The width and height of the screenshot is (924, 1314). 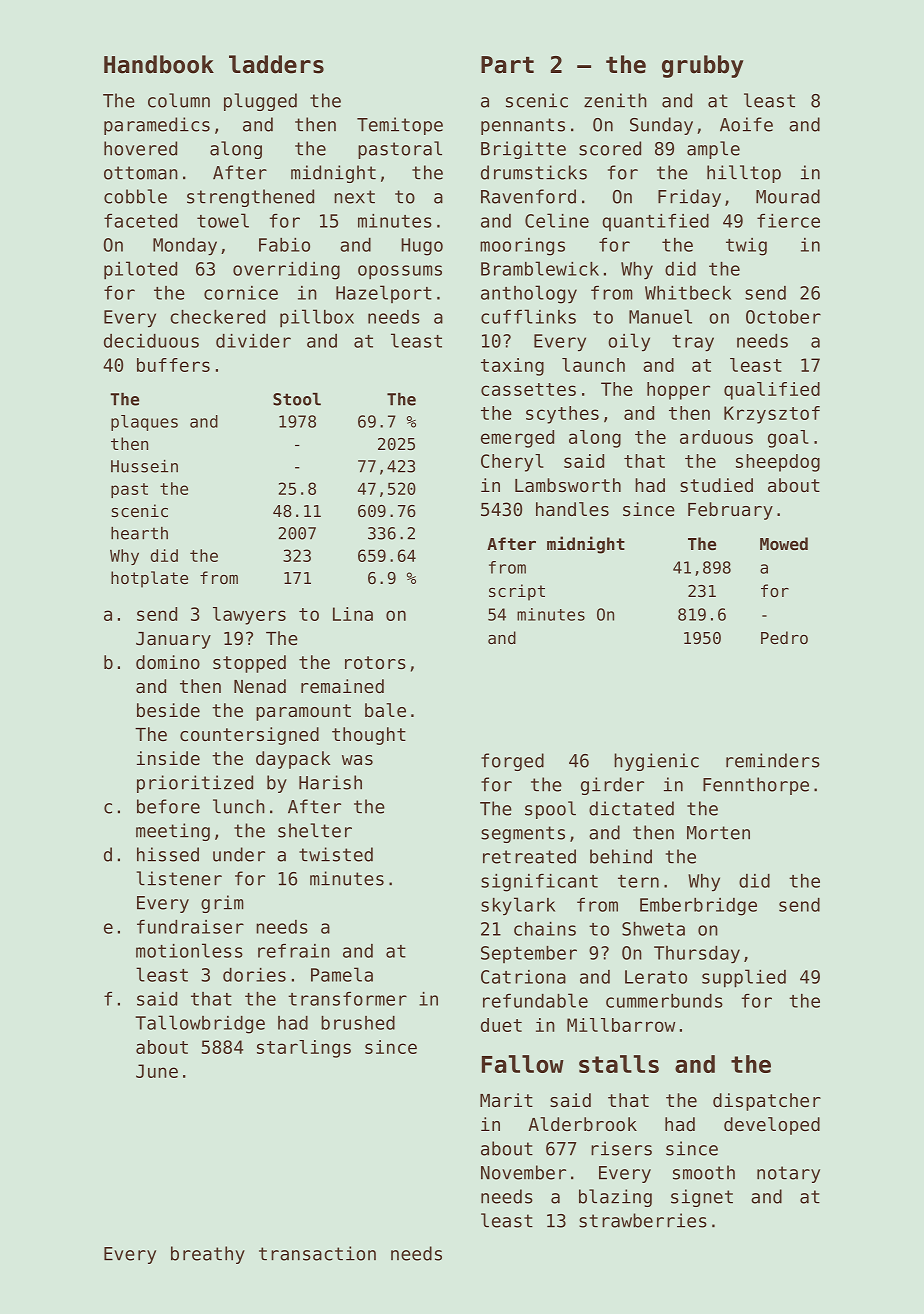 I want to click on twig, so click(x=746, y=247).
